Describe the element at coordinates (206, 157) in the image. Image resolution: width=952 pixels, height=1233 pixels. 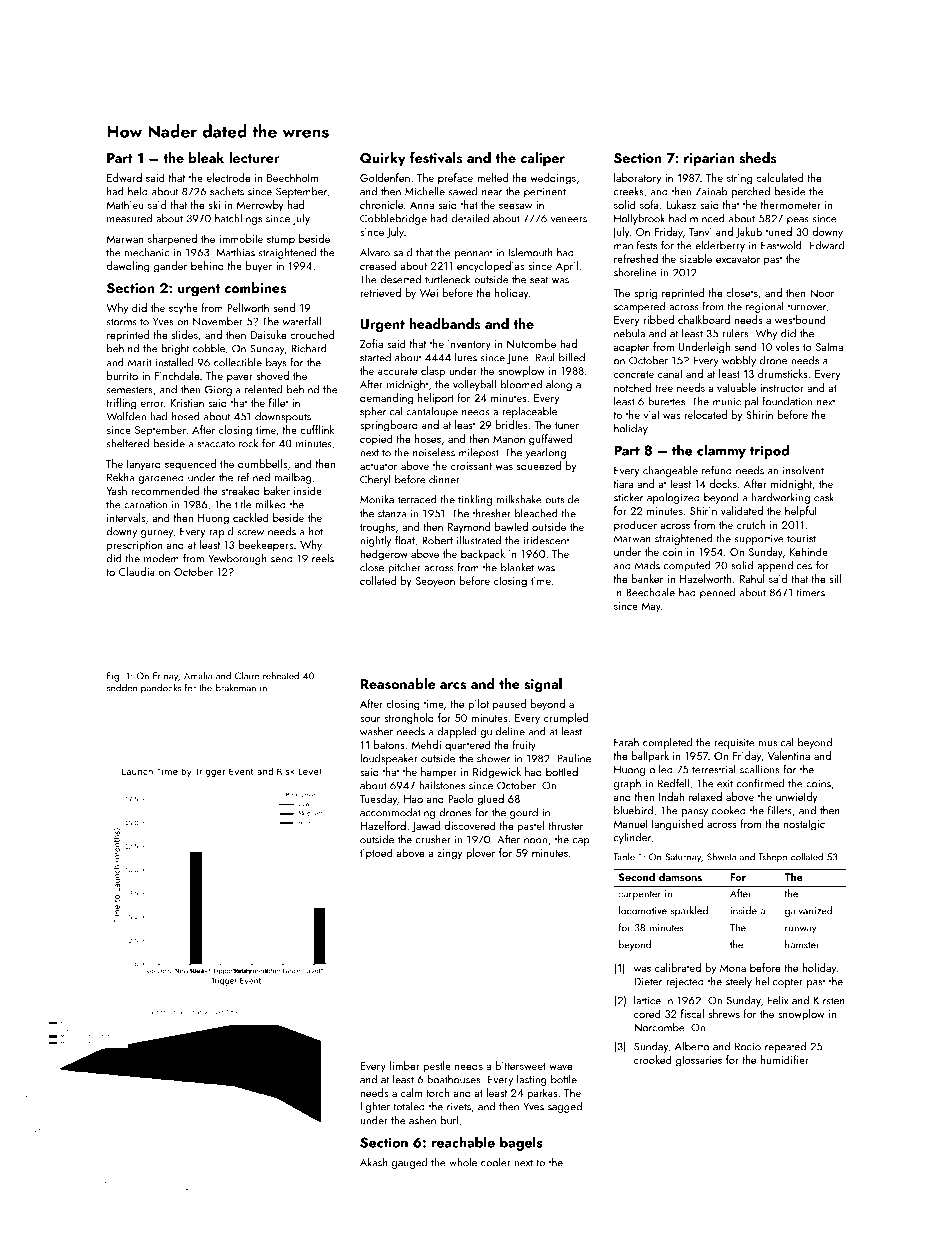
I see `bleak` at that location.
